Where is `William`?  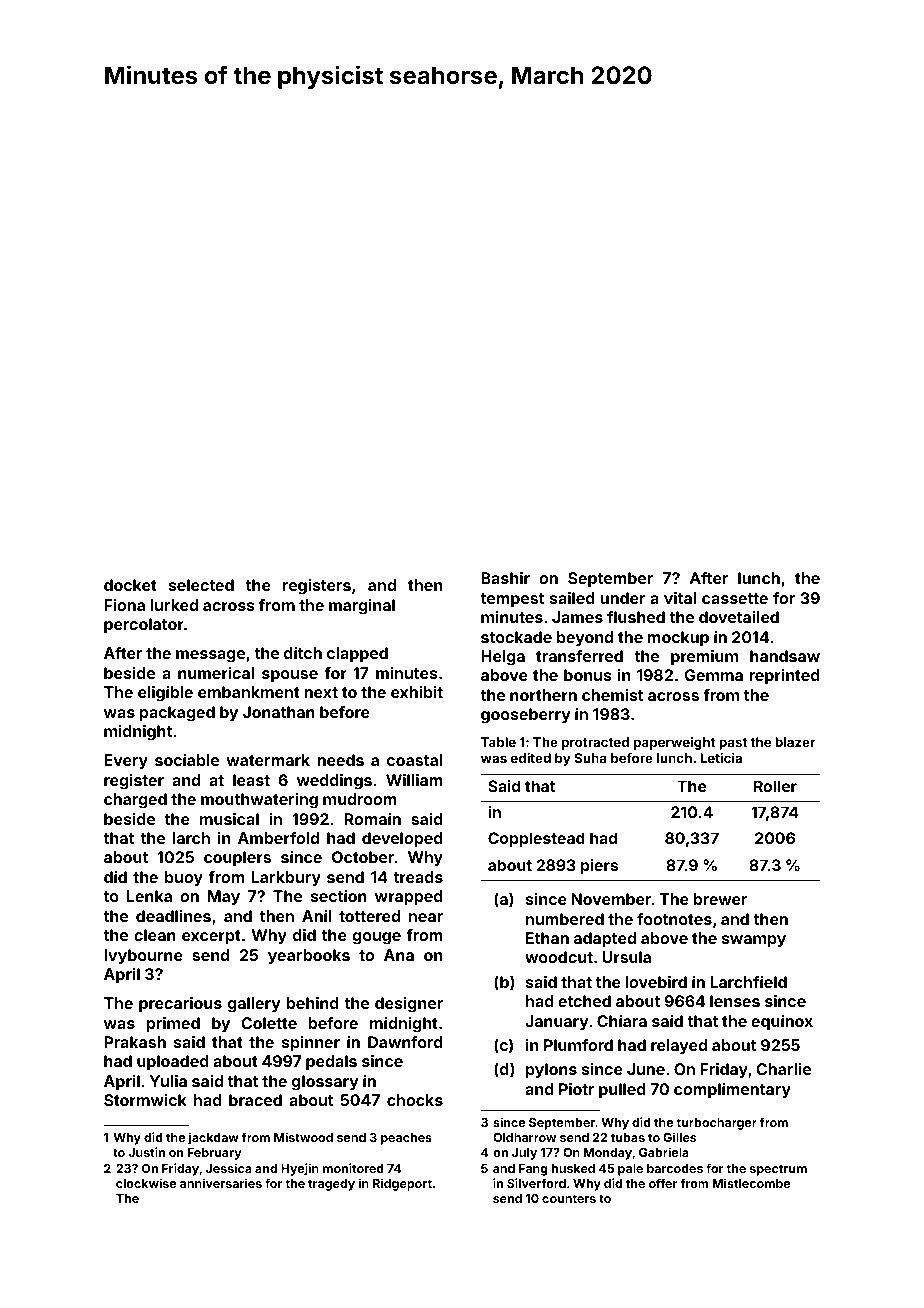 William is located at coordinates (414, 780).
